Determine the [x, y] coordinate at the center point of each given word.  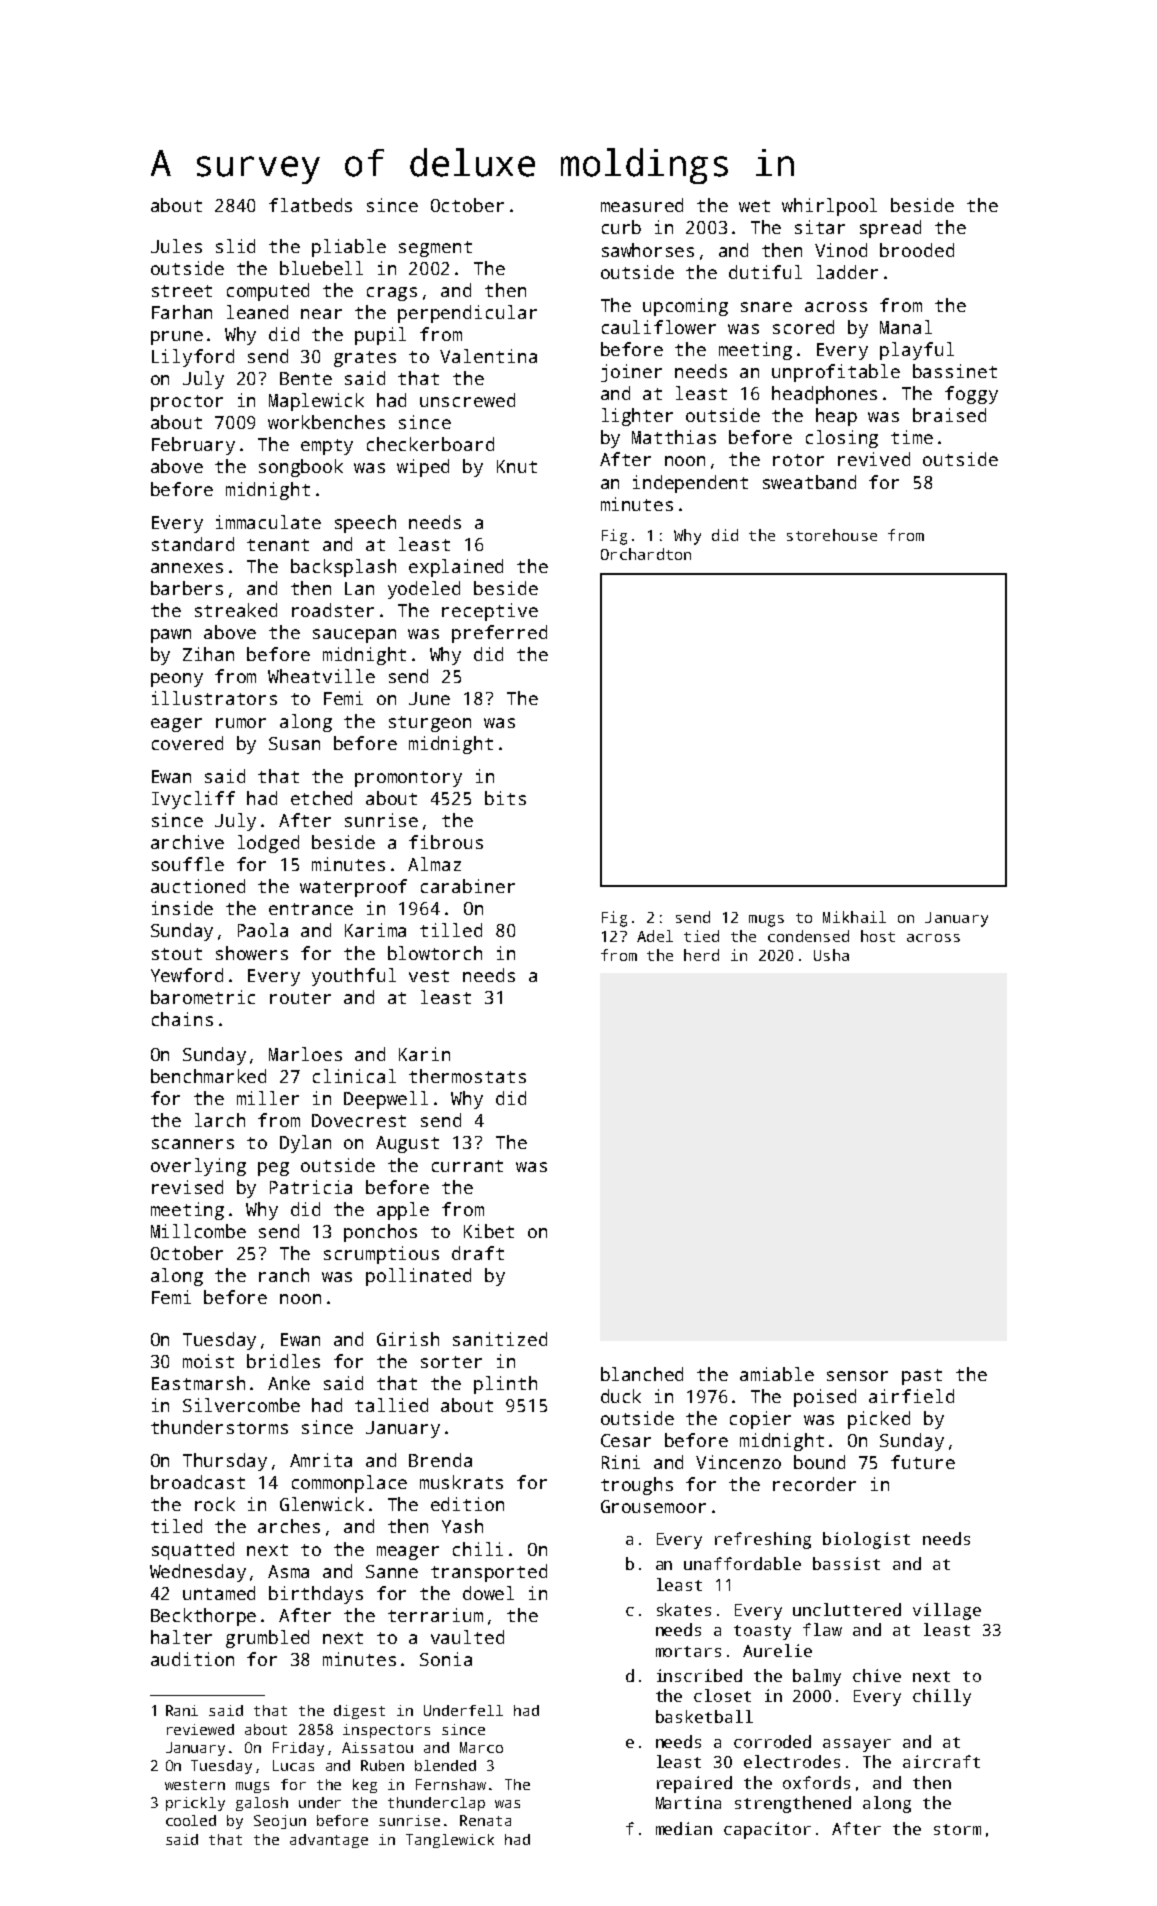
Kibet [489, 1231]
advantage [329, 1841]
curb [621, 227]
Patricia [311, 1187]
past [922, 1377]
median [684, 1828]
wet [754, 206]
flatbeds [310, 205]
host [878, 936]
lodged [268, 844]
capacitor [767, 1830]
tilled [451, 930]
